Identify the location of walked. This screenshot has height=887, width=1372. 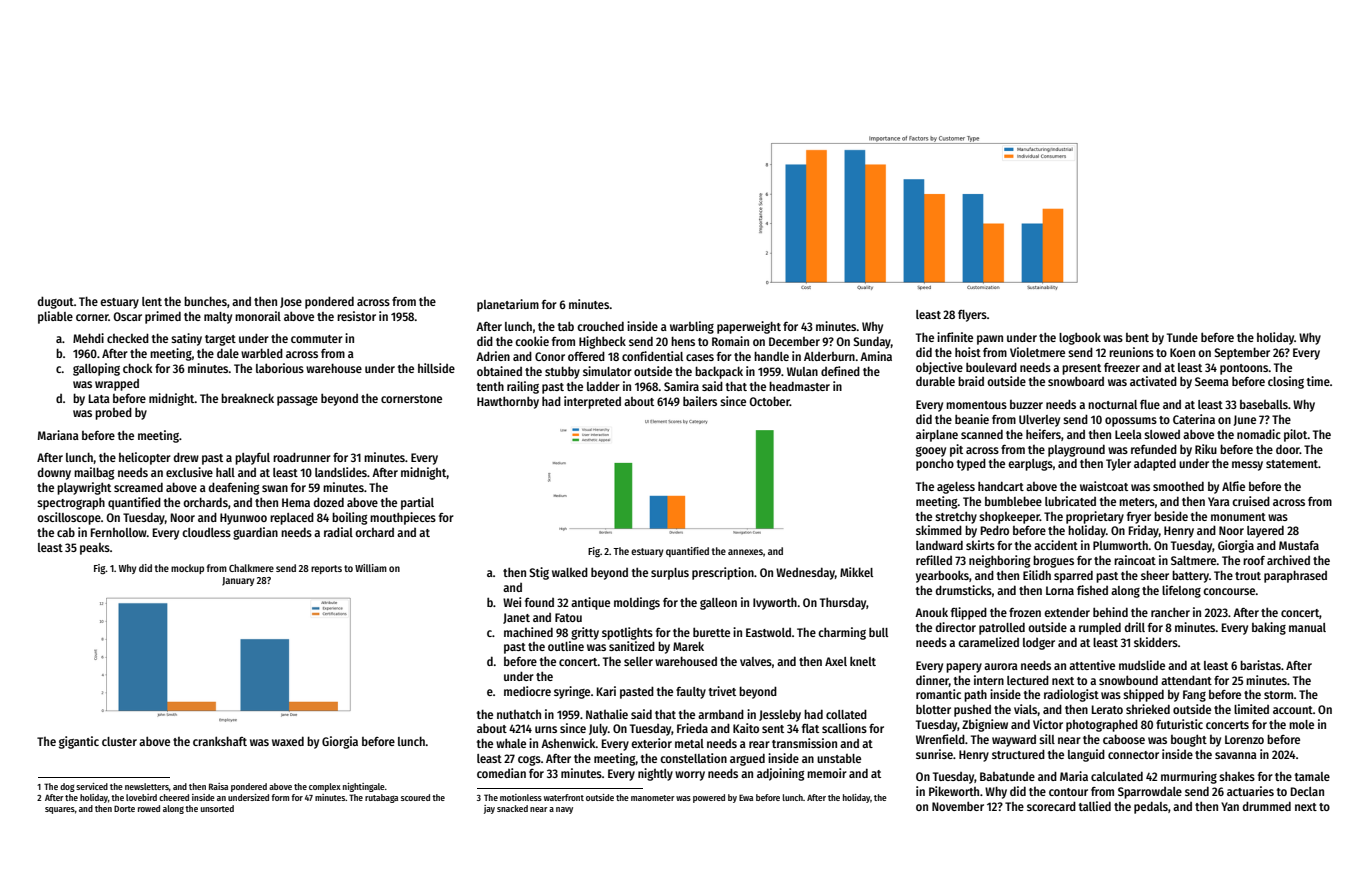
(570, 572).
